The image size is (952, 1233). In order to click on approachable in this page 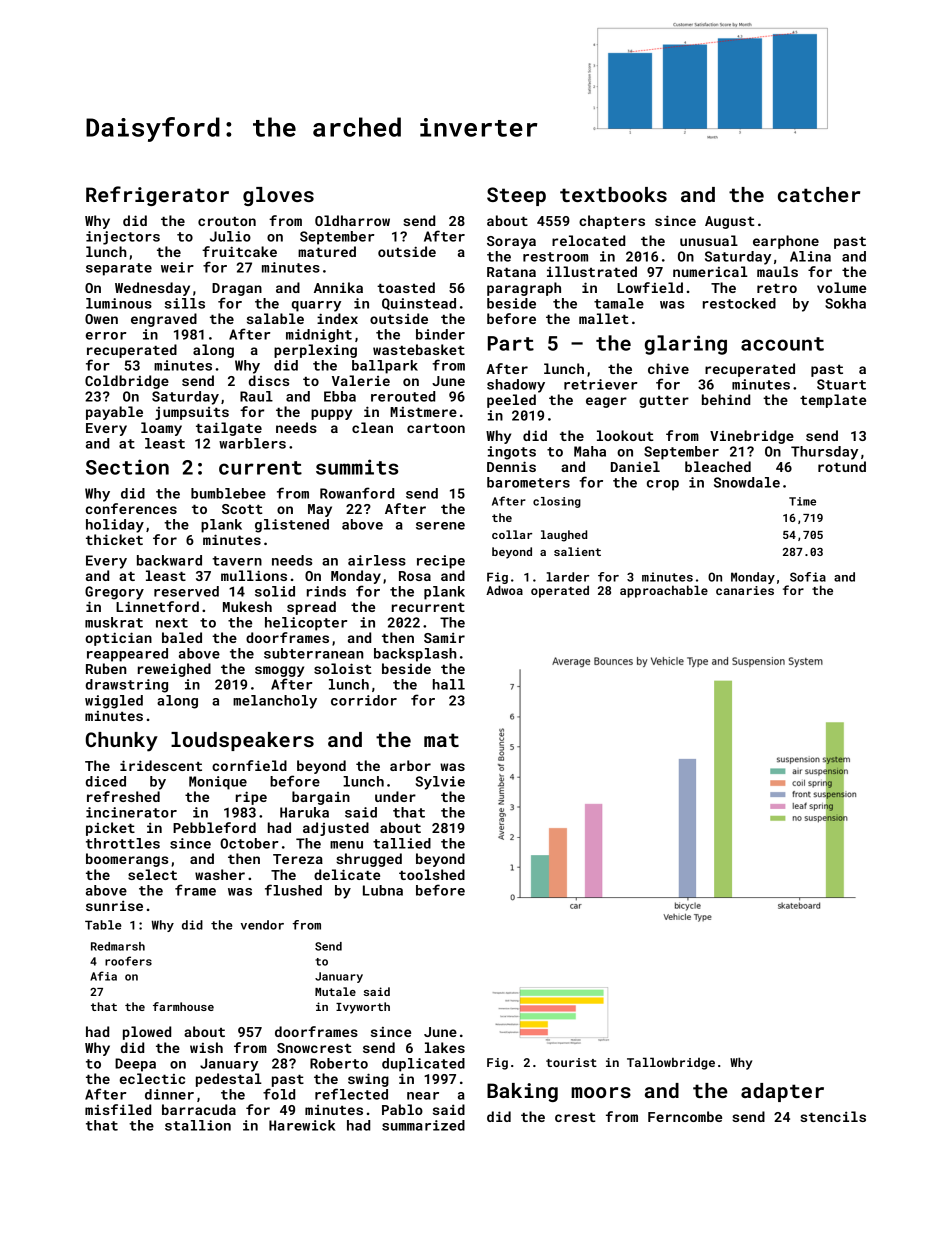, I will do `click(664, 591)`.
